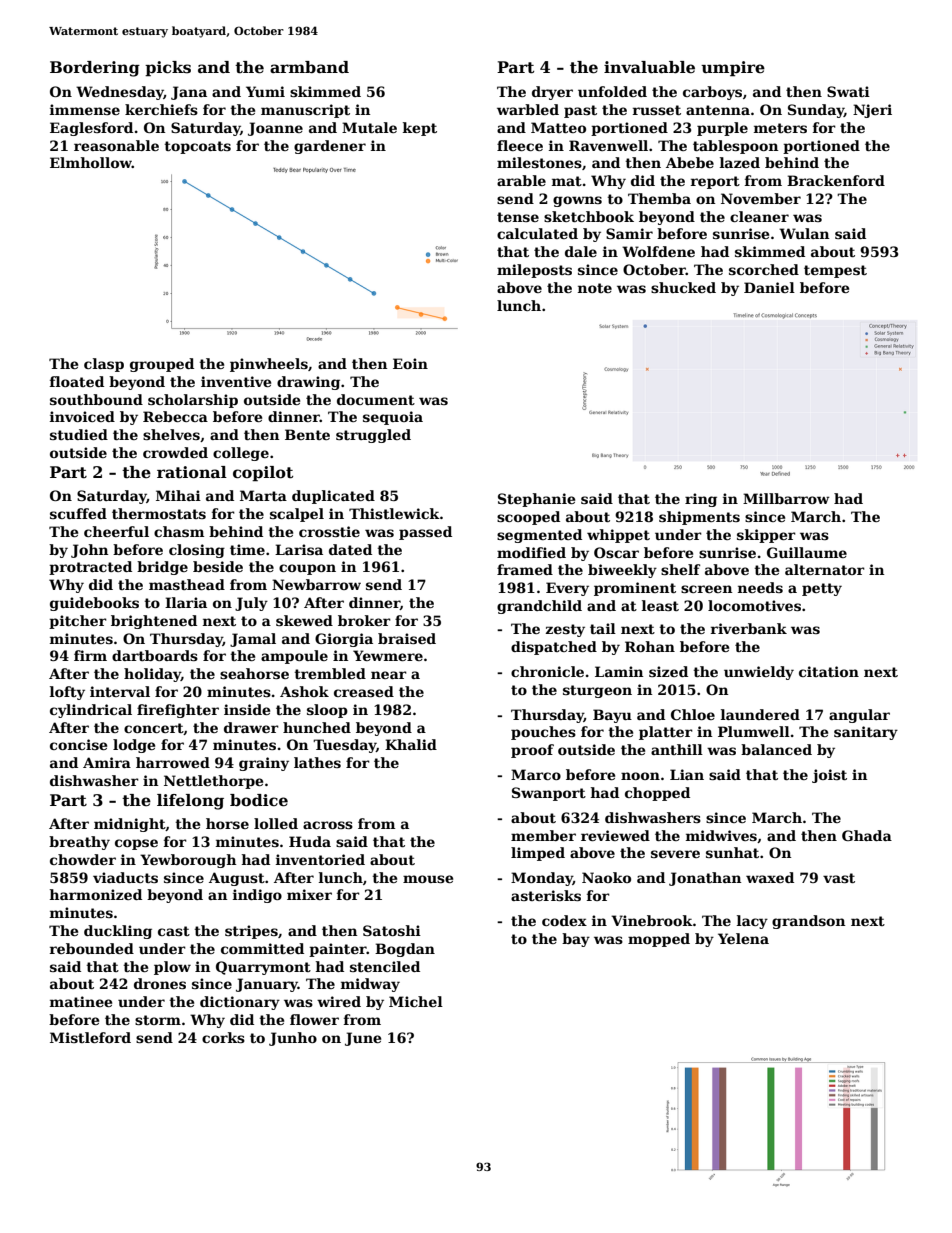  What do you see at coordinates (699, 518) in the screenshot?
I see `shipments` at bounding box center [699, 518].
